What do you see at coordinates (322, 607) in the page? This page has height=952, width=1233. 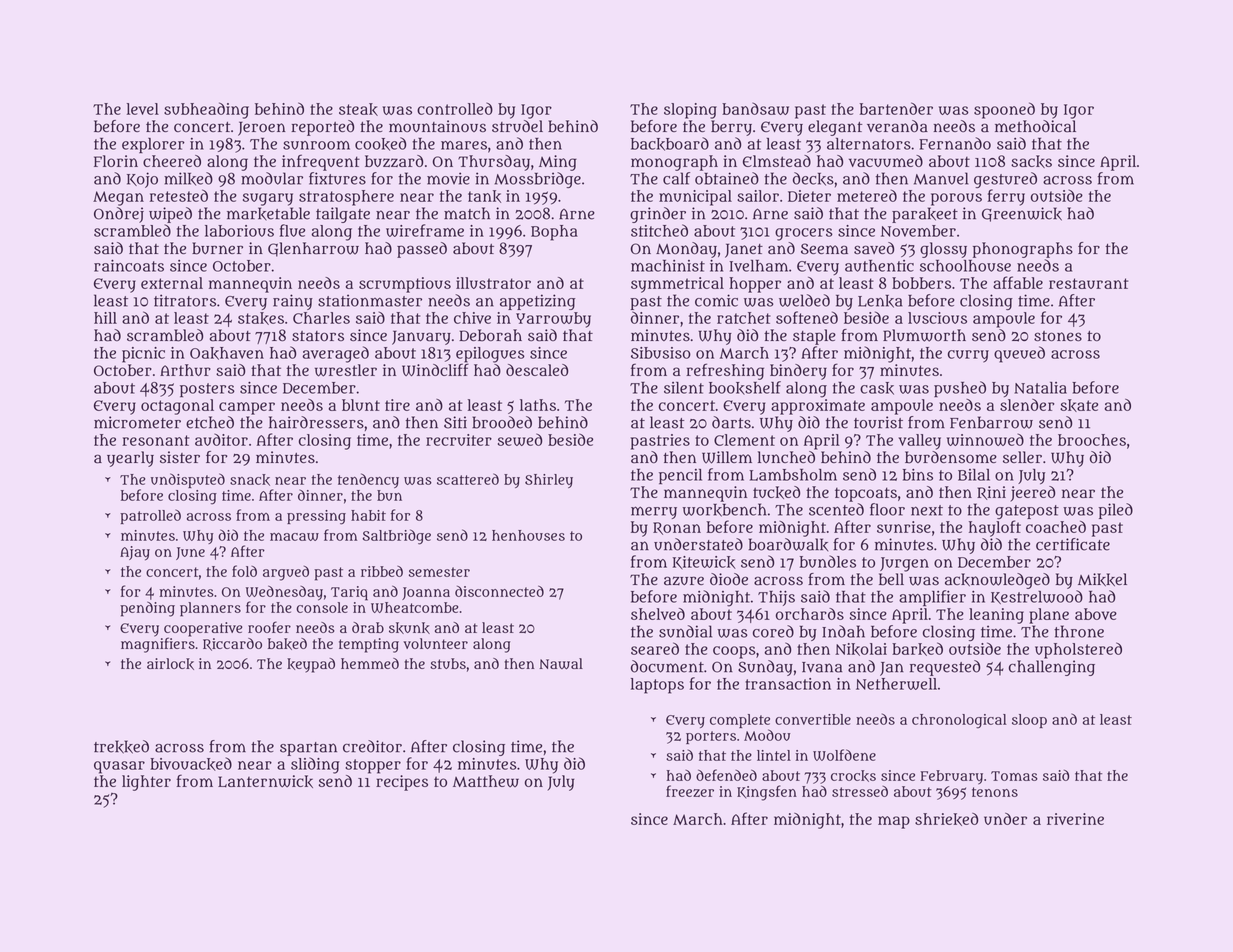 I see `console` at bounding box center [322, 607].
